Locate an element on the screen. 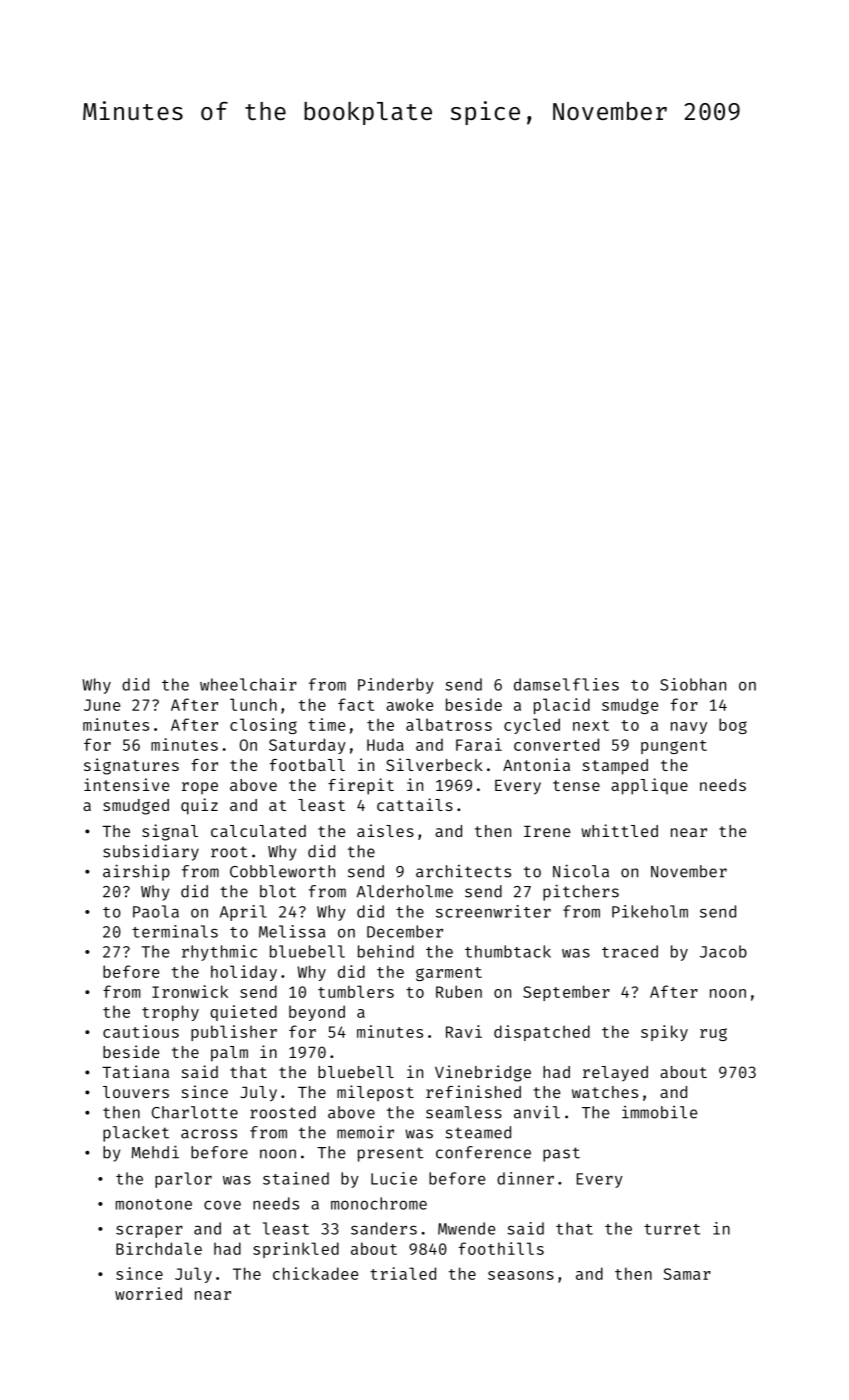 Image resolution: width=849 pixels, height=1400 pixels. worried is located at coordinates (148, 1293).
